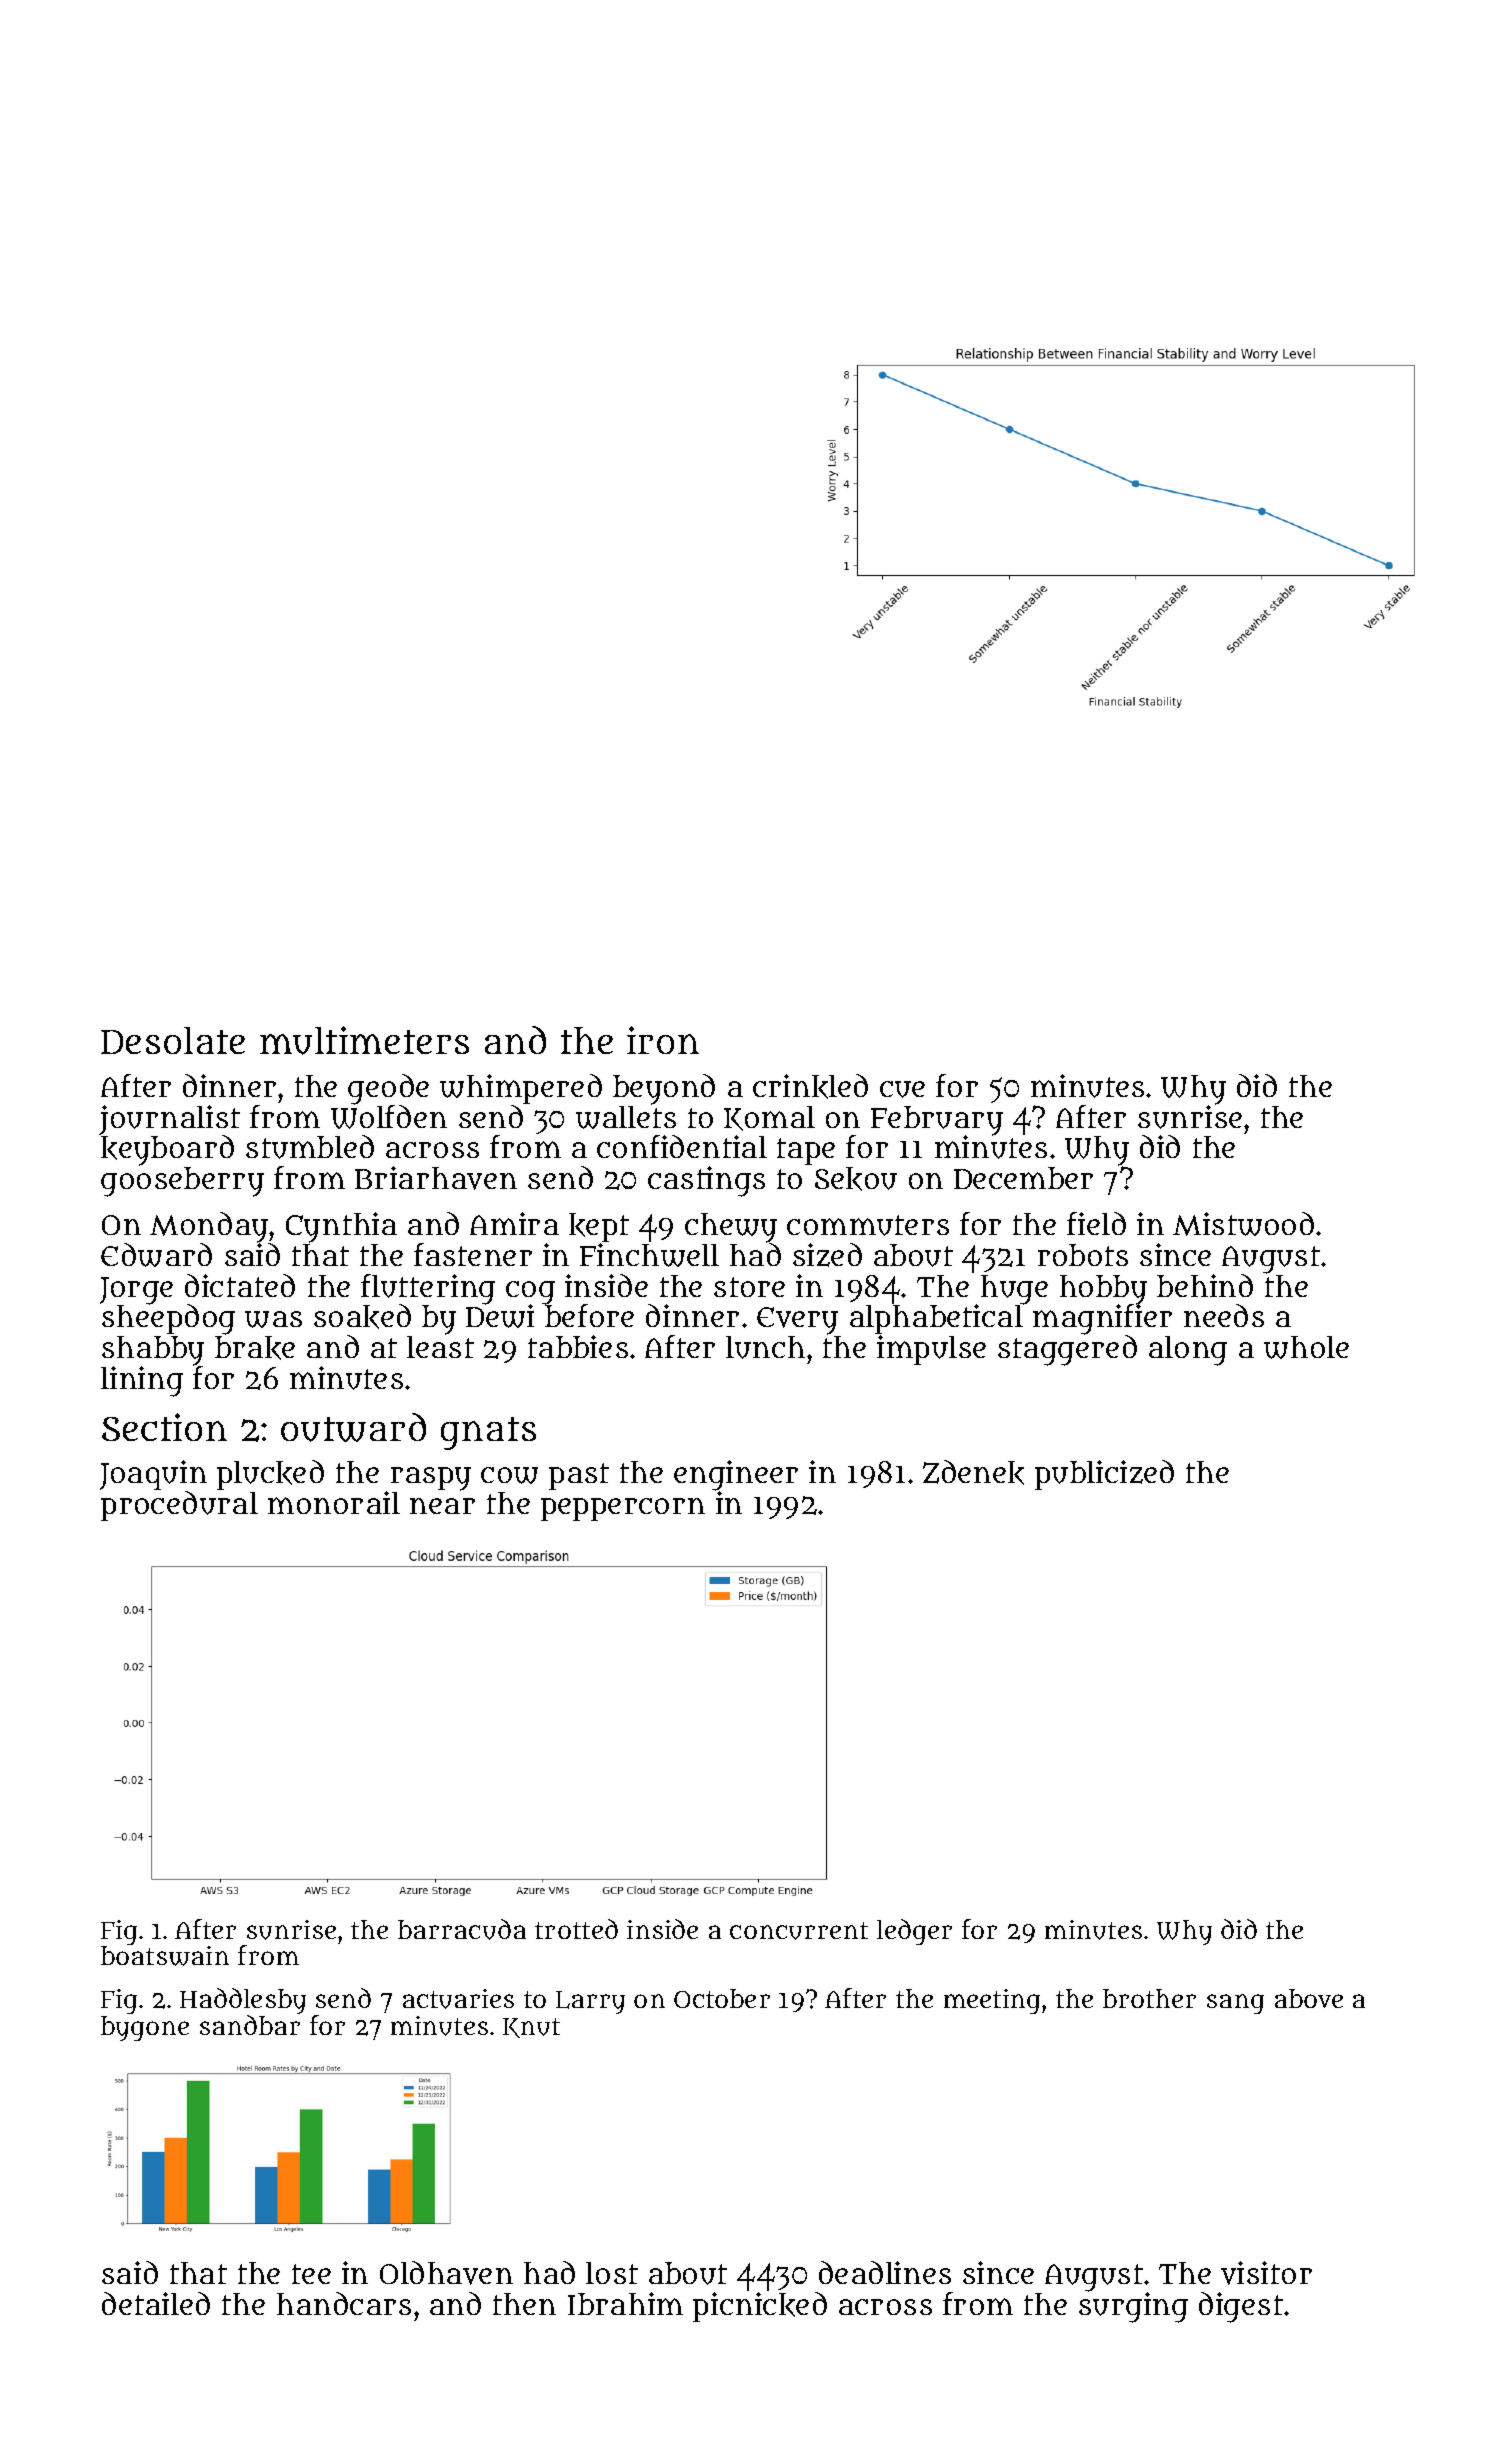 This screenshot has width=1496, height=2464. Describe the element at coordinates (165, 1956) in the screenshot. I see `boatswain` at that location.
